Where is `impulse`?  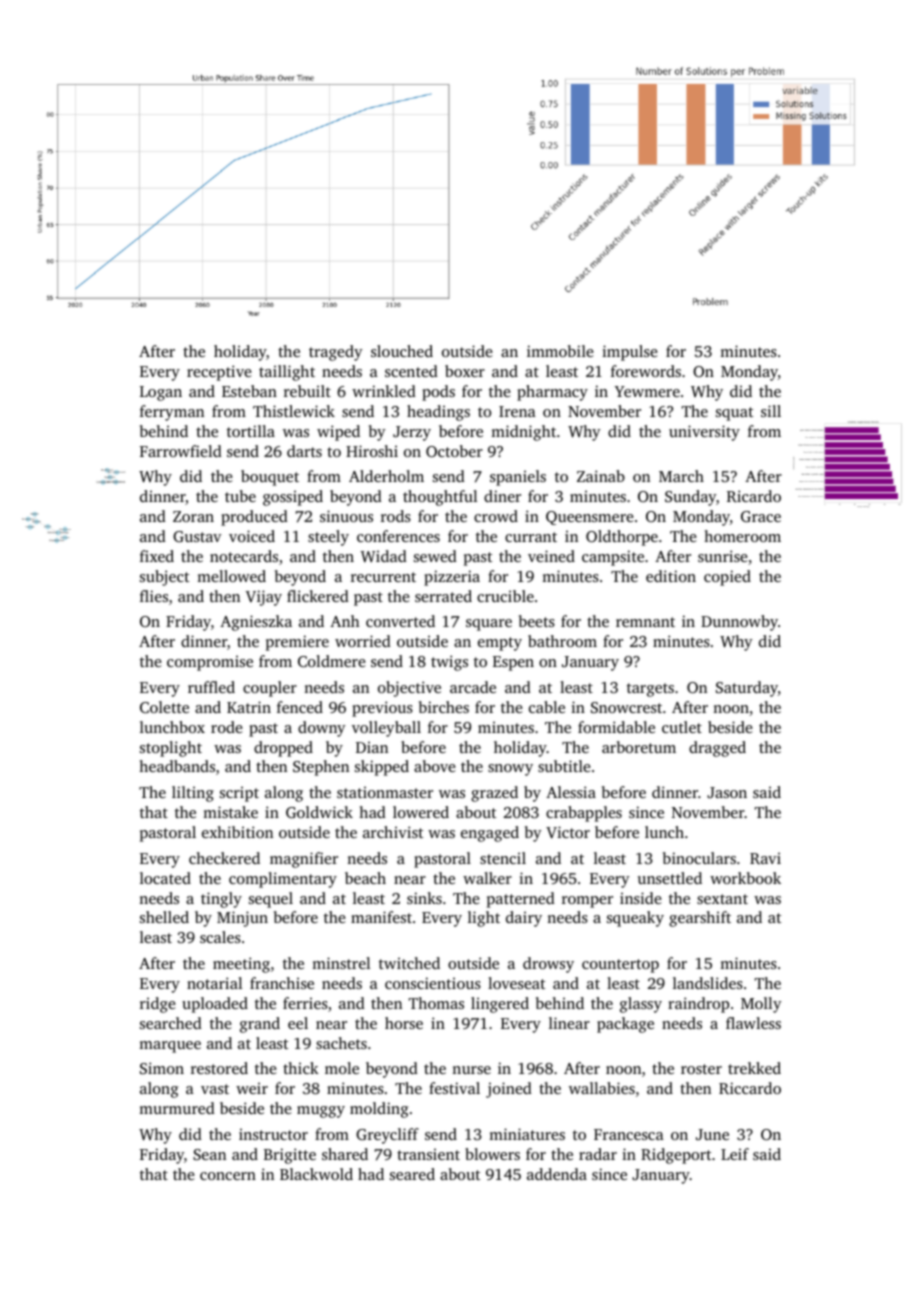
impulse is located at coordinates (630, 353).
